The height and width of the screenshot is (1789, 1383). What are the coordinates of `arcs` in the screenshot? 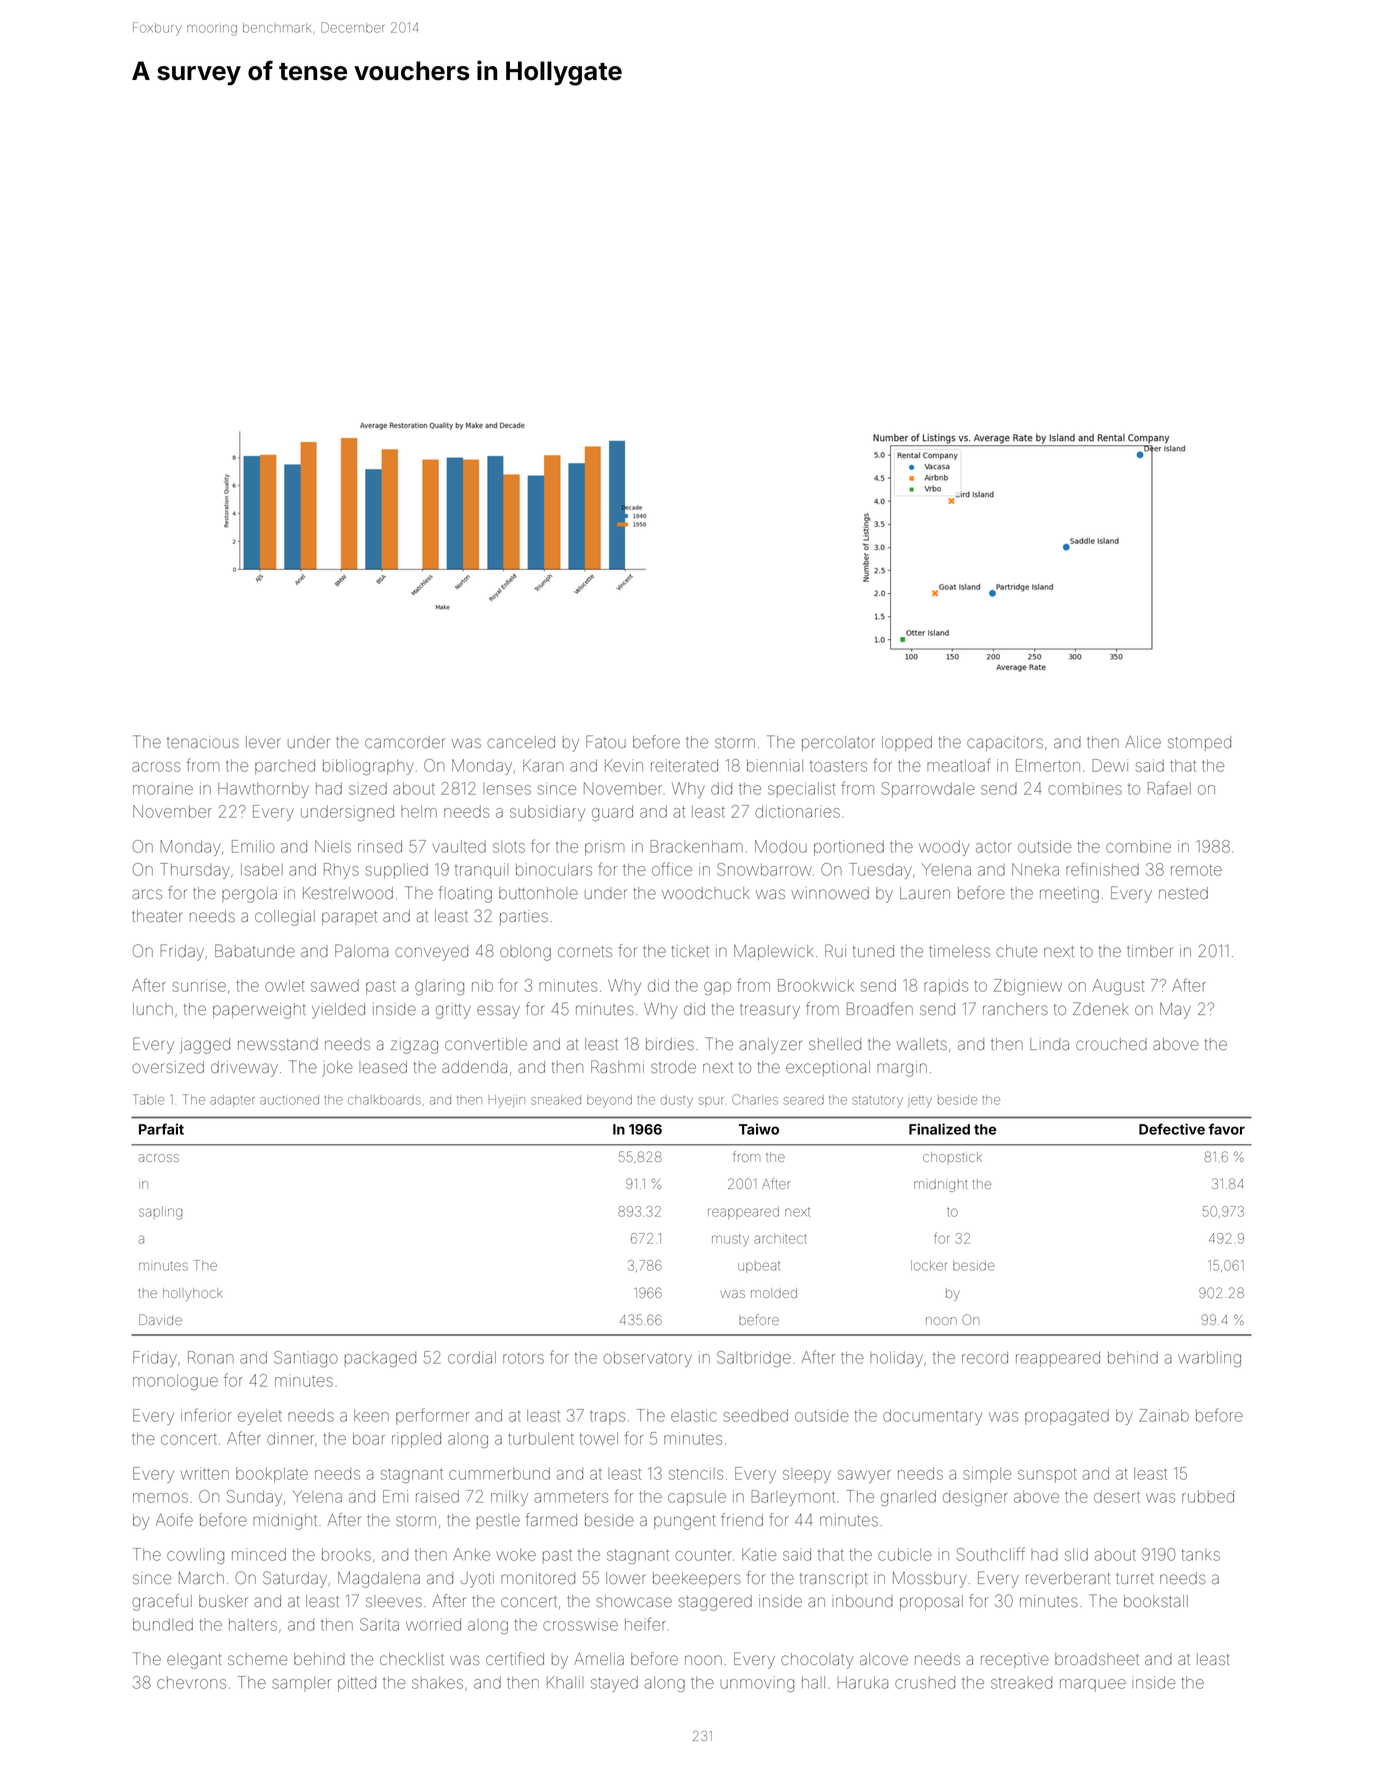 It's located at (147, 894).
